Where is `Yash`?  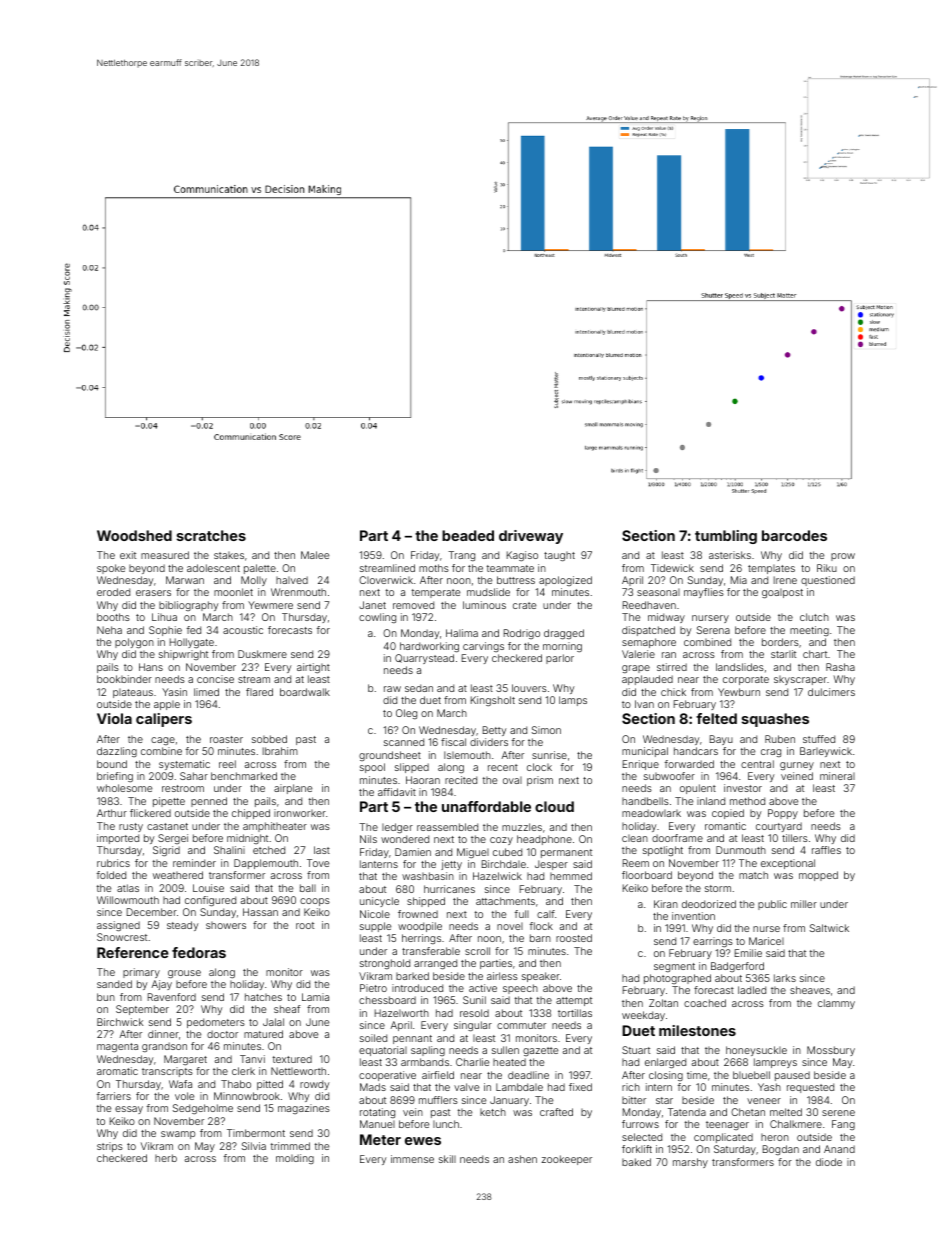
Yash is located at coordinates (769, 1087).
